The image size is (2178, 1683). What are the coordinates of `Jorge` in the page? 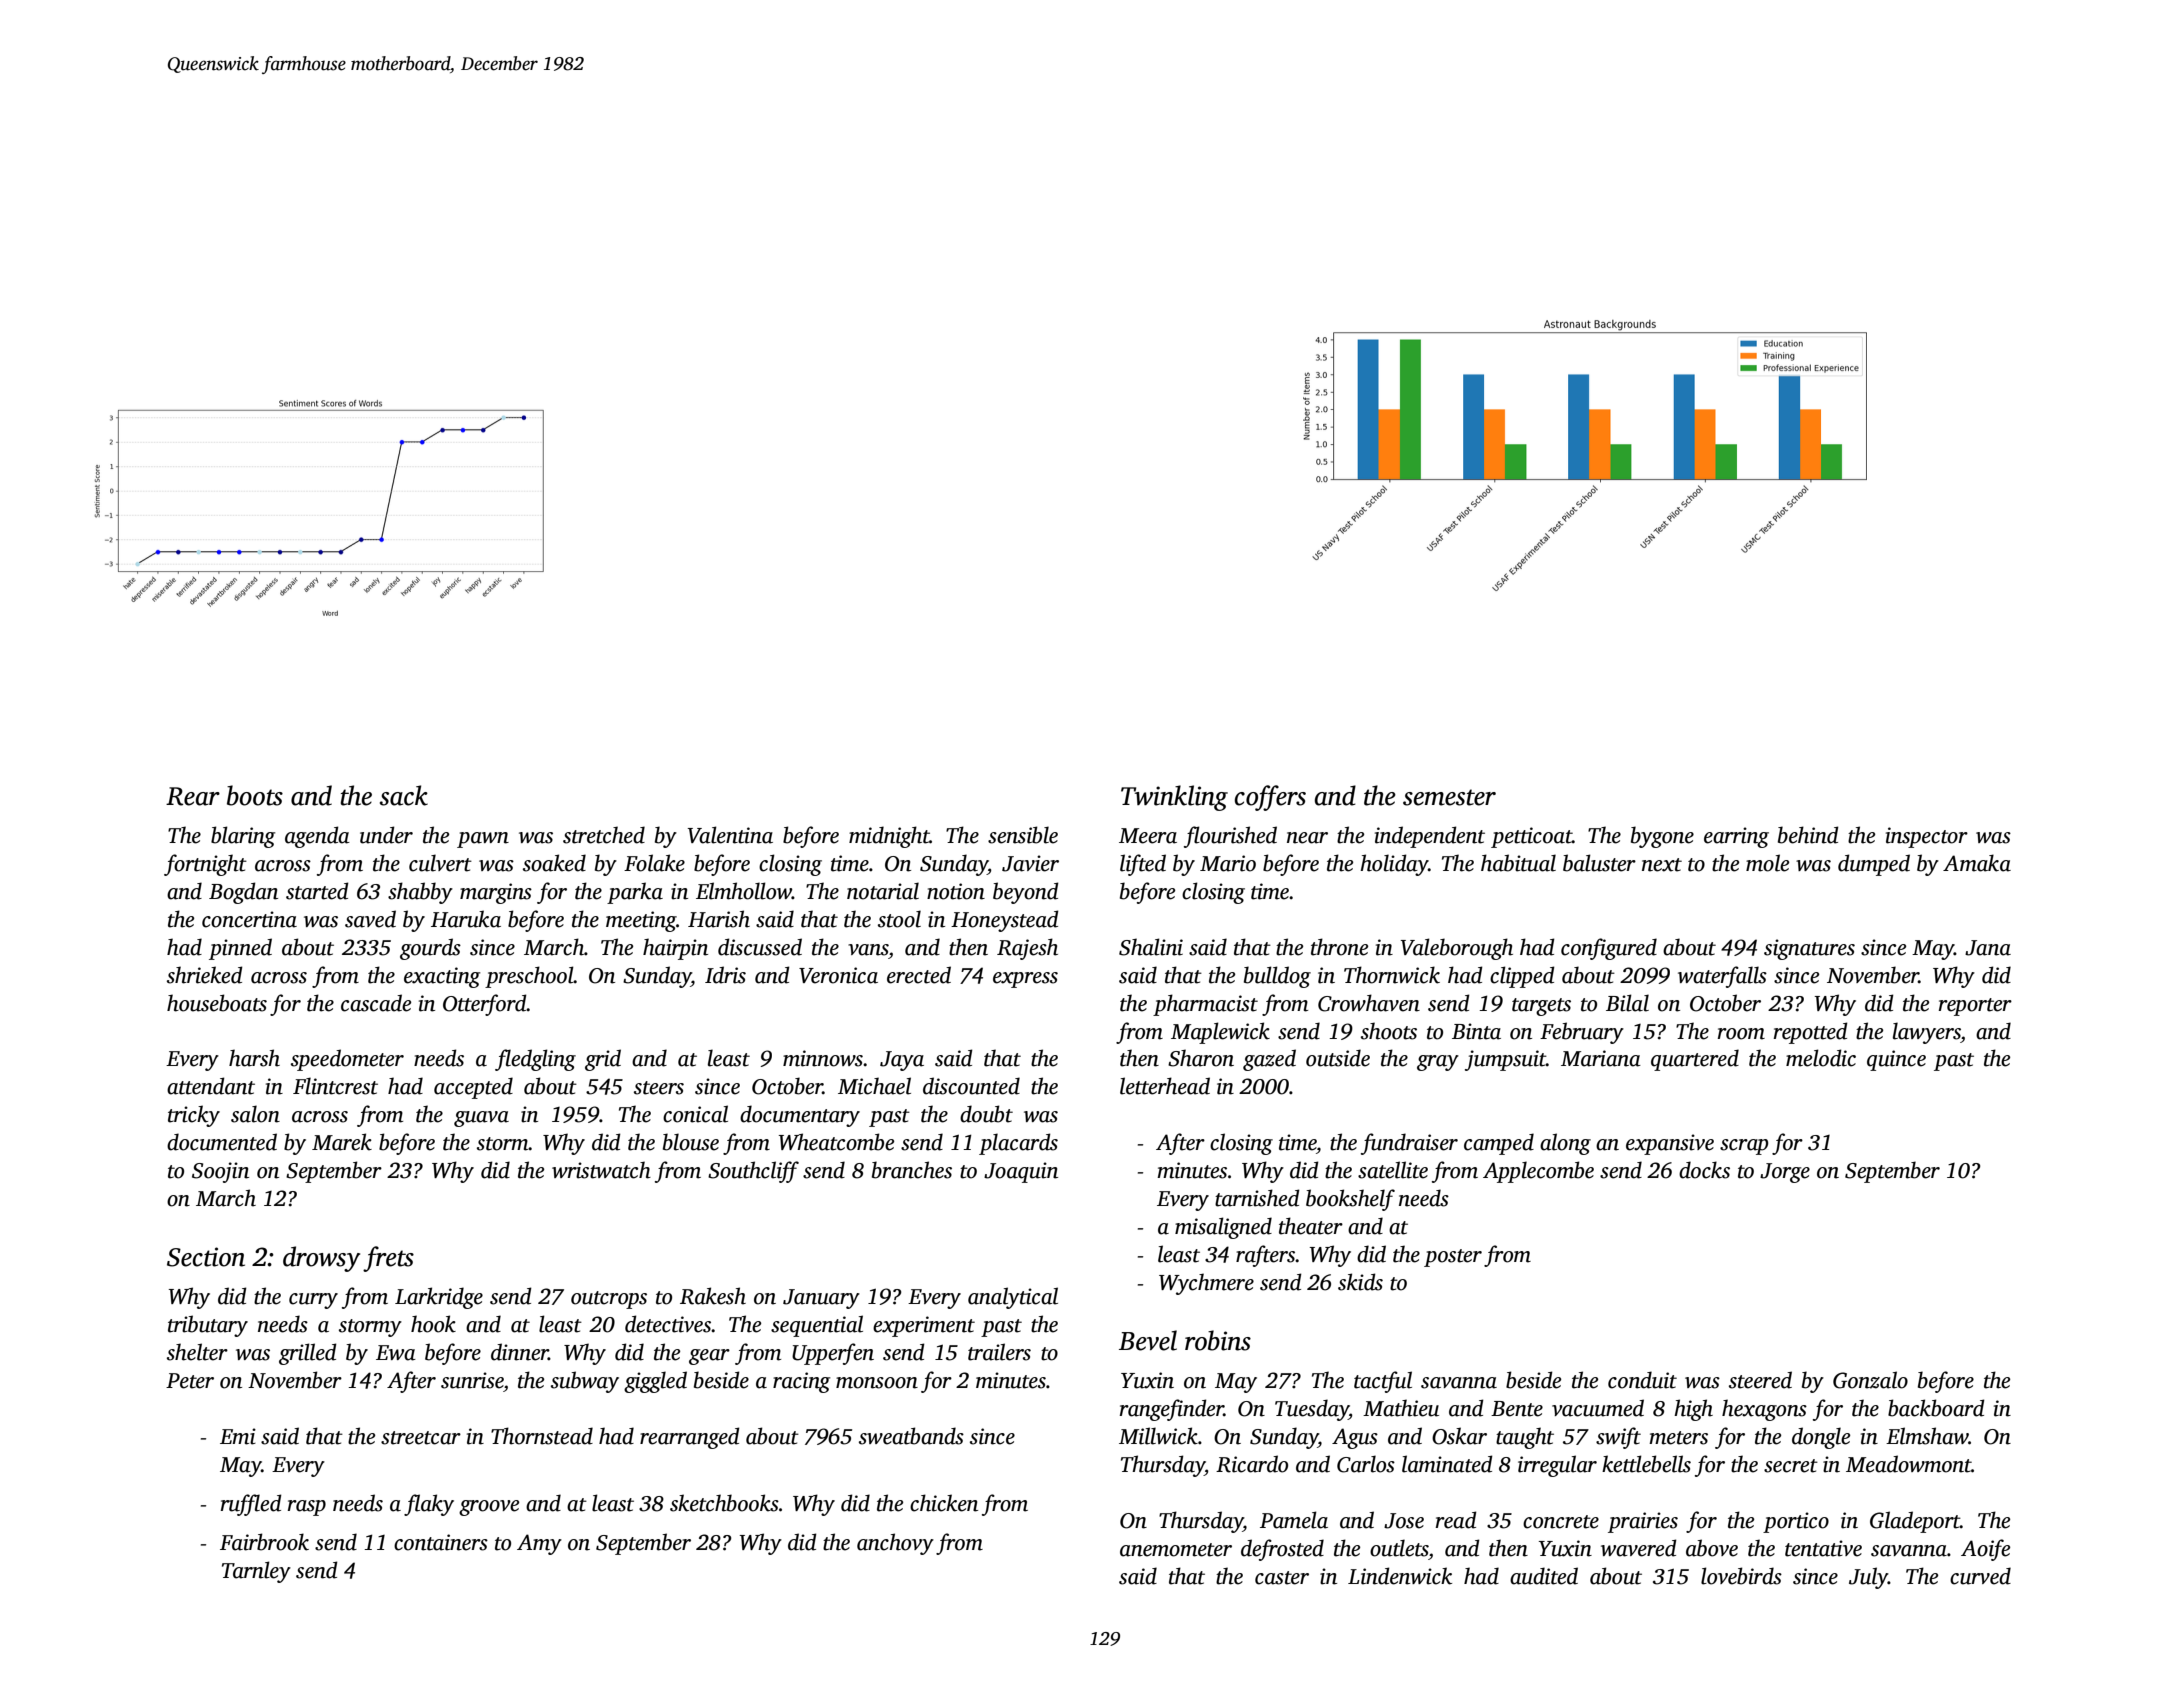 It's located at (1785, 1173).
